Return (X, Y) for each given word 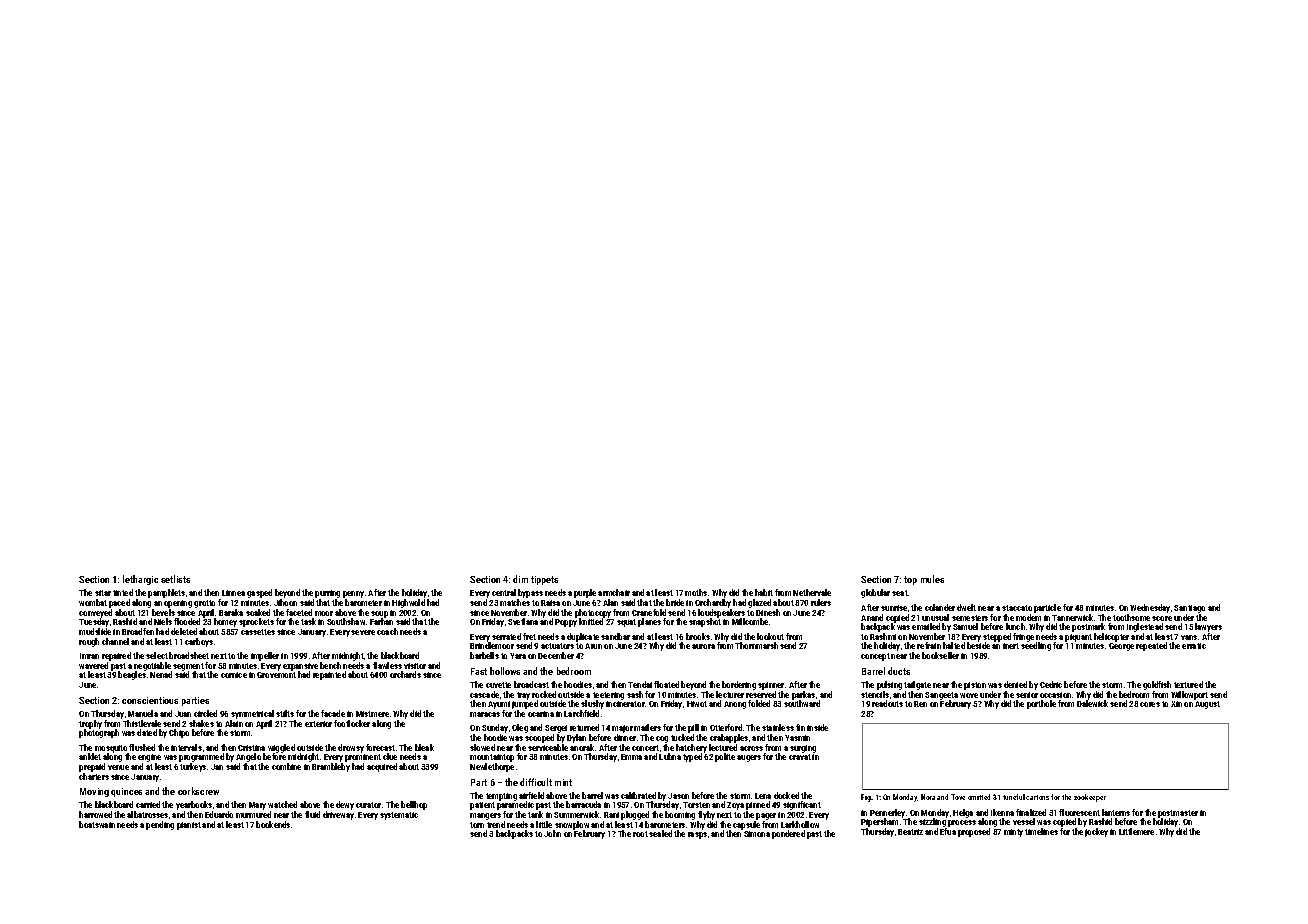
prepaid (92, 767)
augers (749, 758)
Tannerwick (1072, 617)
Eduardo (219, 814)
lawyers (1208, 627)
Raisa (550, 603)
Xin (1176, 704)
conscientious (150, 700)
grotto (204, 604)
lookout (770, 636)
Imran (89, 656)
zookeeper (1090, 798)
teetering (608, 696)
